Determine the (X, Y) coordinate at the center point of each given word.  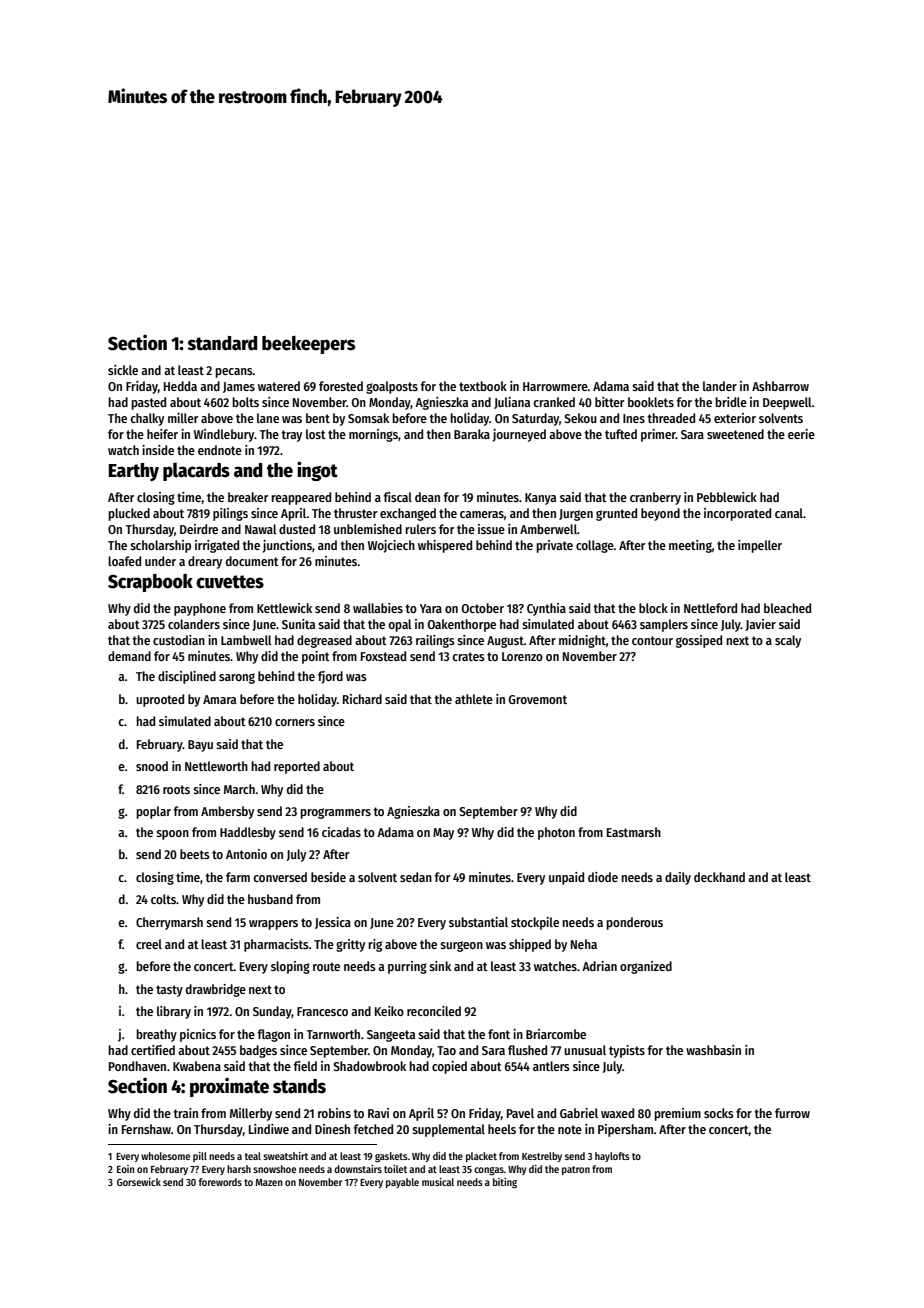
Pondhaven (137, 1066)
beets (195, 854)
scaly (788, 641)
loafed (124, 561)
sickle (123, 370)
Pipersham (625, 1130)
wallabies (378, 608)
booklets (651, 402)
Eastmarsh (634, 832)
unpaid (566, 878)
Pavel (520, 1113)
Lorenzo (522, 656)
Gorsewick (139, 1182)
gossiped (699, 641)
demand (129, 656)
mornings (373, 435)
